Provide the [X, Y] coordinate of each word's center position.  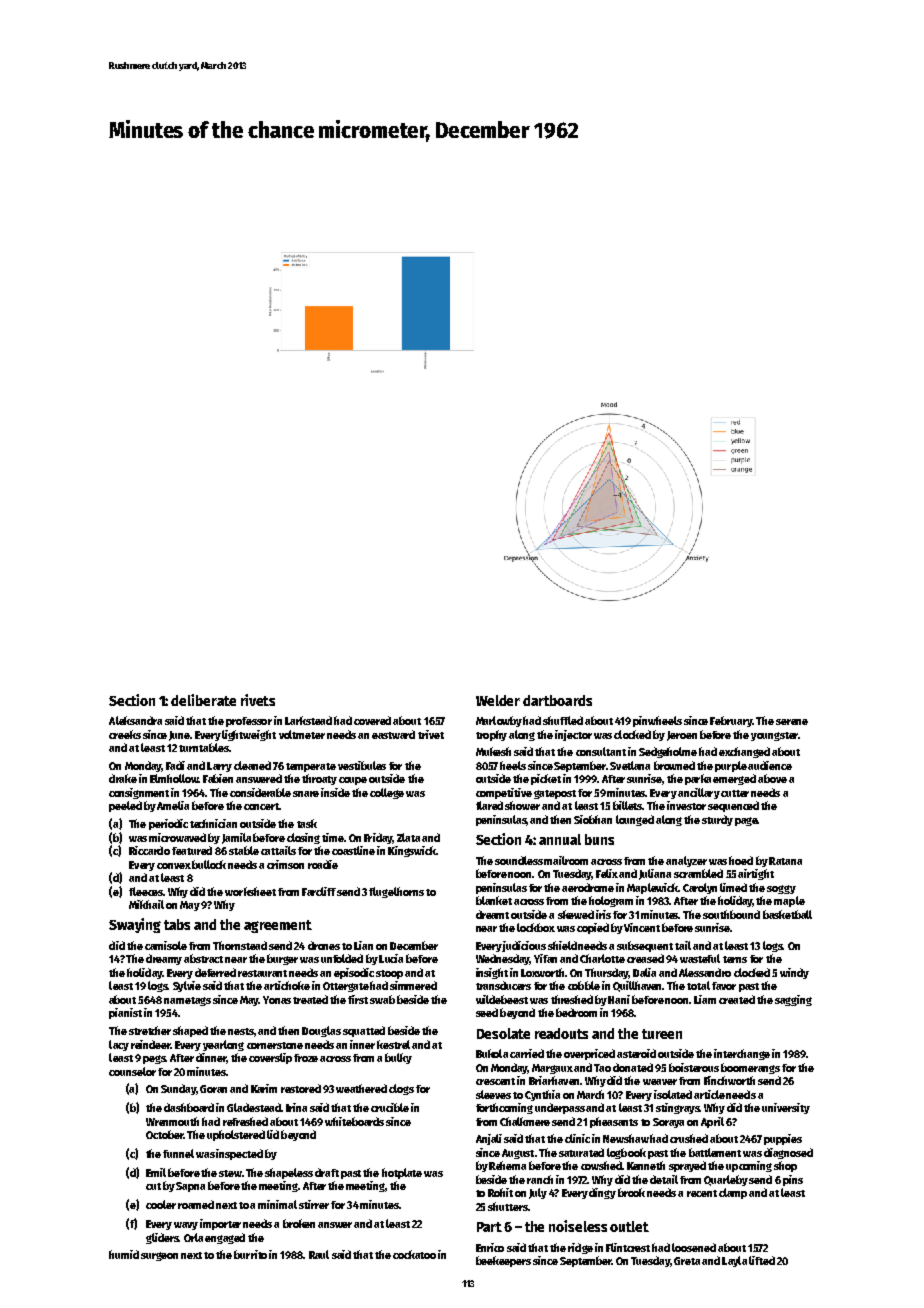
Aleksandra [135, 720]
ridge [580, 1248]
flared [489, 805]
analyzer [686, 861]
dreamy [164, 959]
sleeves [493, 1094]
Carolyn [700, 888]
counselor [132, 1071]
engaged [225, 1238]
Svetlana [630, 765]
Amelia [173, 805]
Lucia [391, 958]
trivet [431, 734]
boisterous [694, 1067]
